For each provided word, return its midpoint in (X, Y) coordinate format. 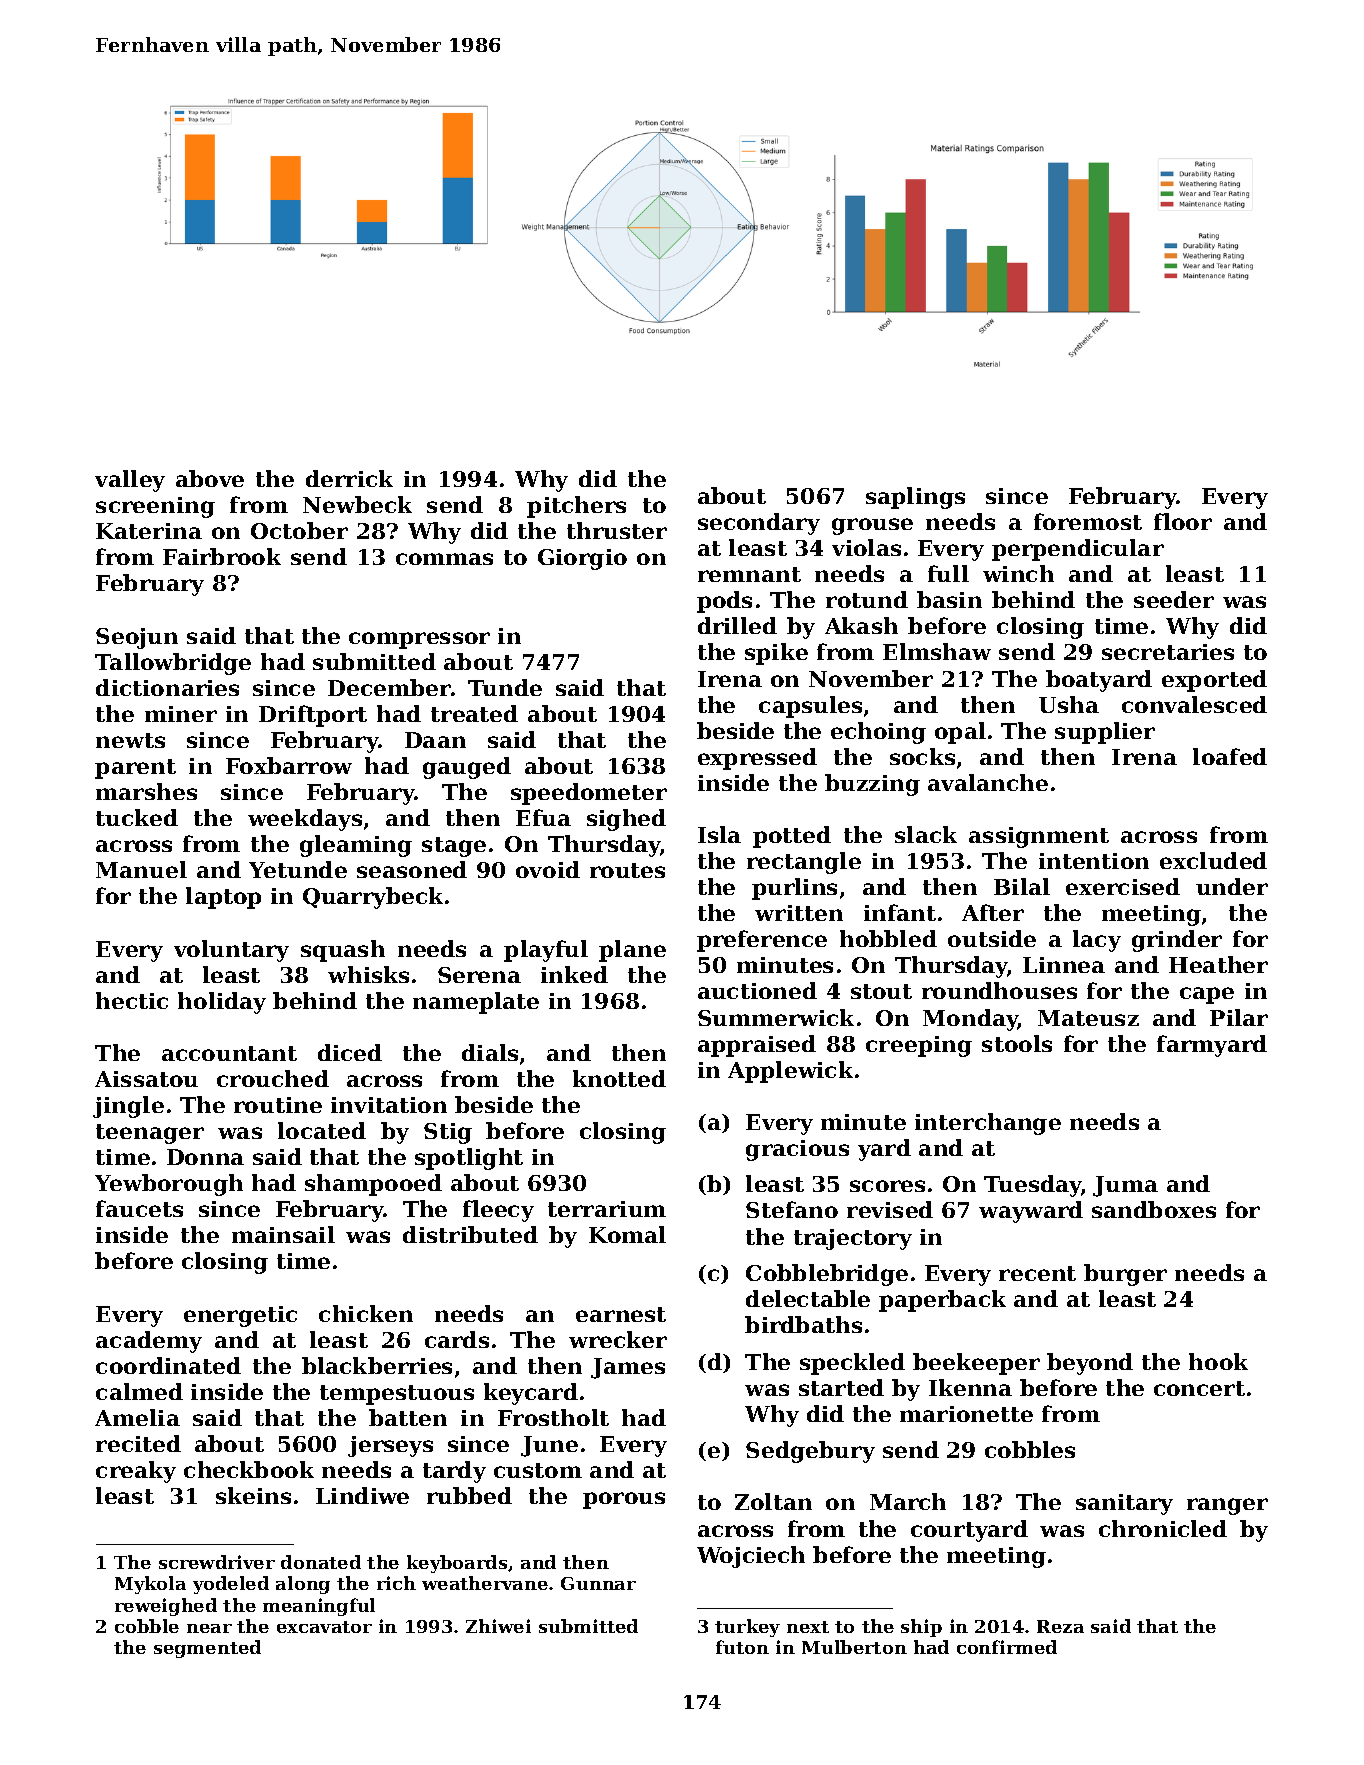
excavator (324, 1627)
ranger (1227, 1506)
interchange (988, 1124)
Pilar (1239, 1017)
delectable (808, 1298)
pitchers (576, 507)
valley (130, 481)
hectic (132, 1000)
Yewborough (169, 1185)
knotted (619, 1078)
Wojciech (751, 1557)
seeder (1174, 599)
